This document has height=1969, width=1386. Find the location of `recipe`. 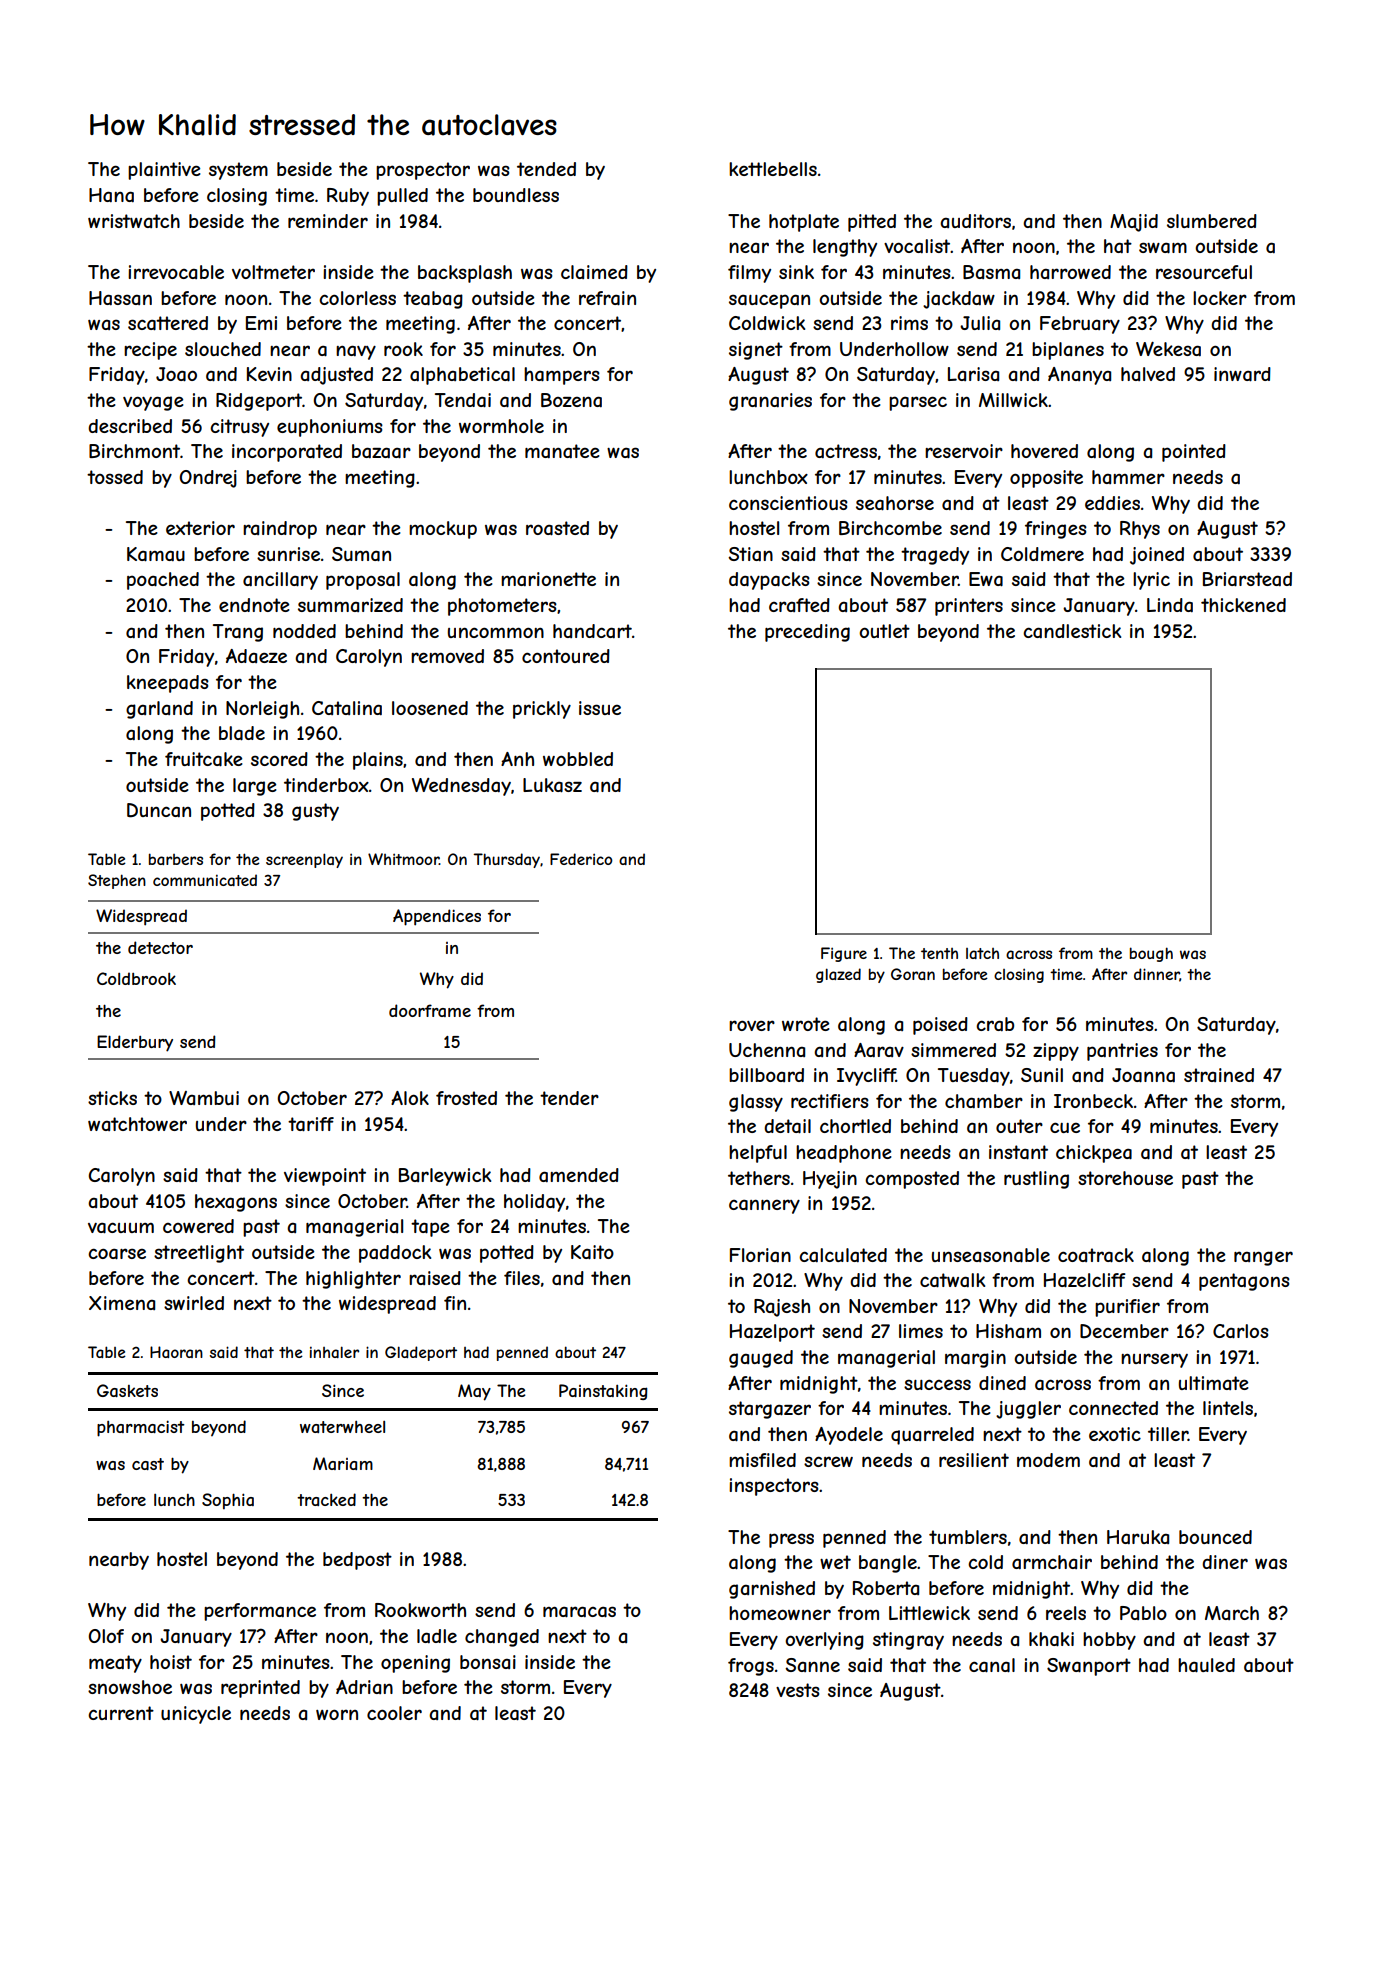

recipe is located at coordinates (150, 351).
